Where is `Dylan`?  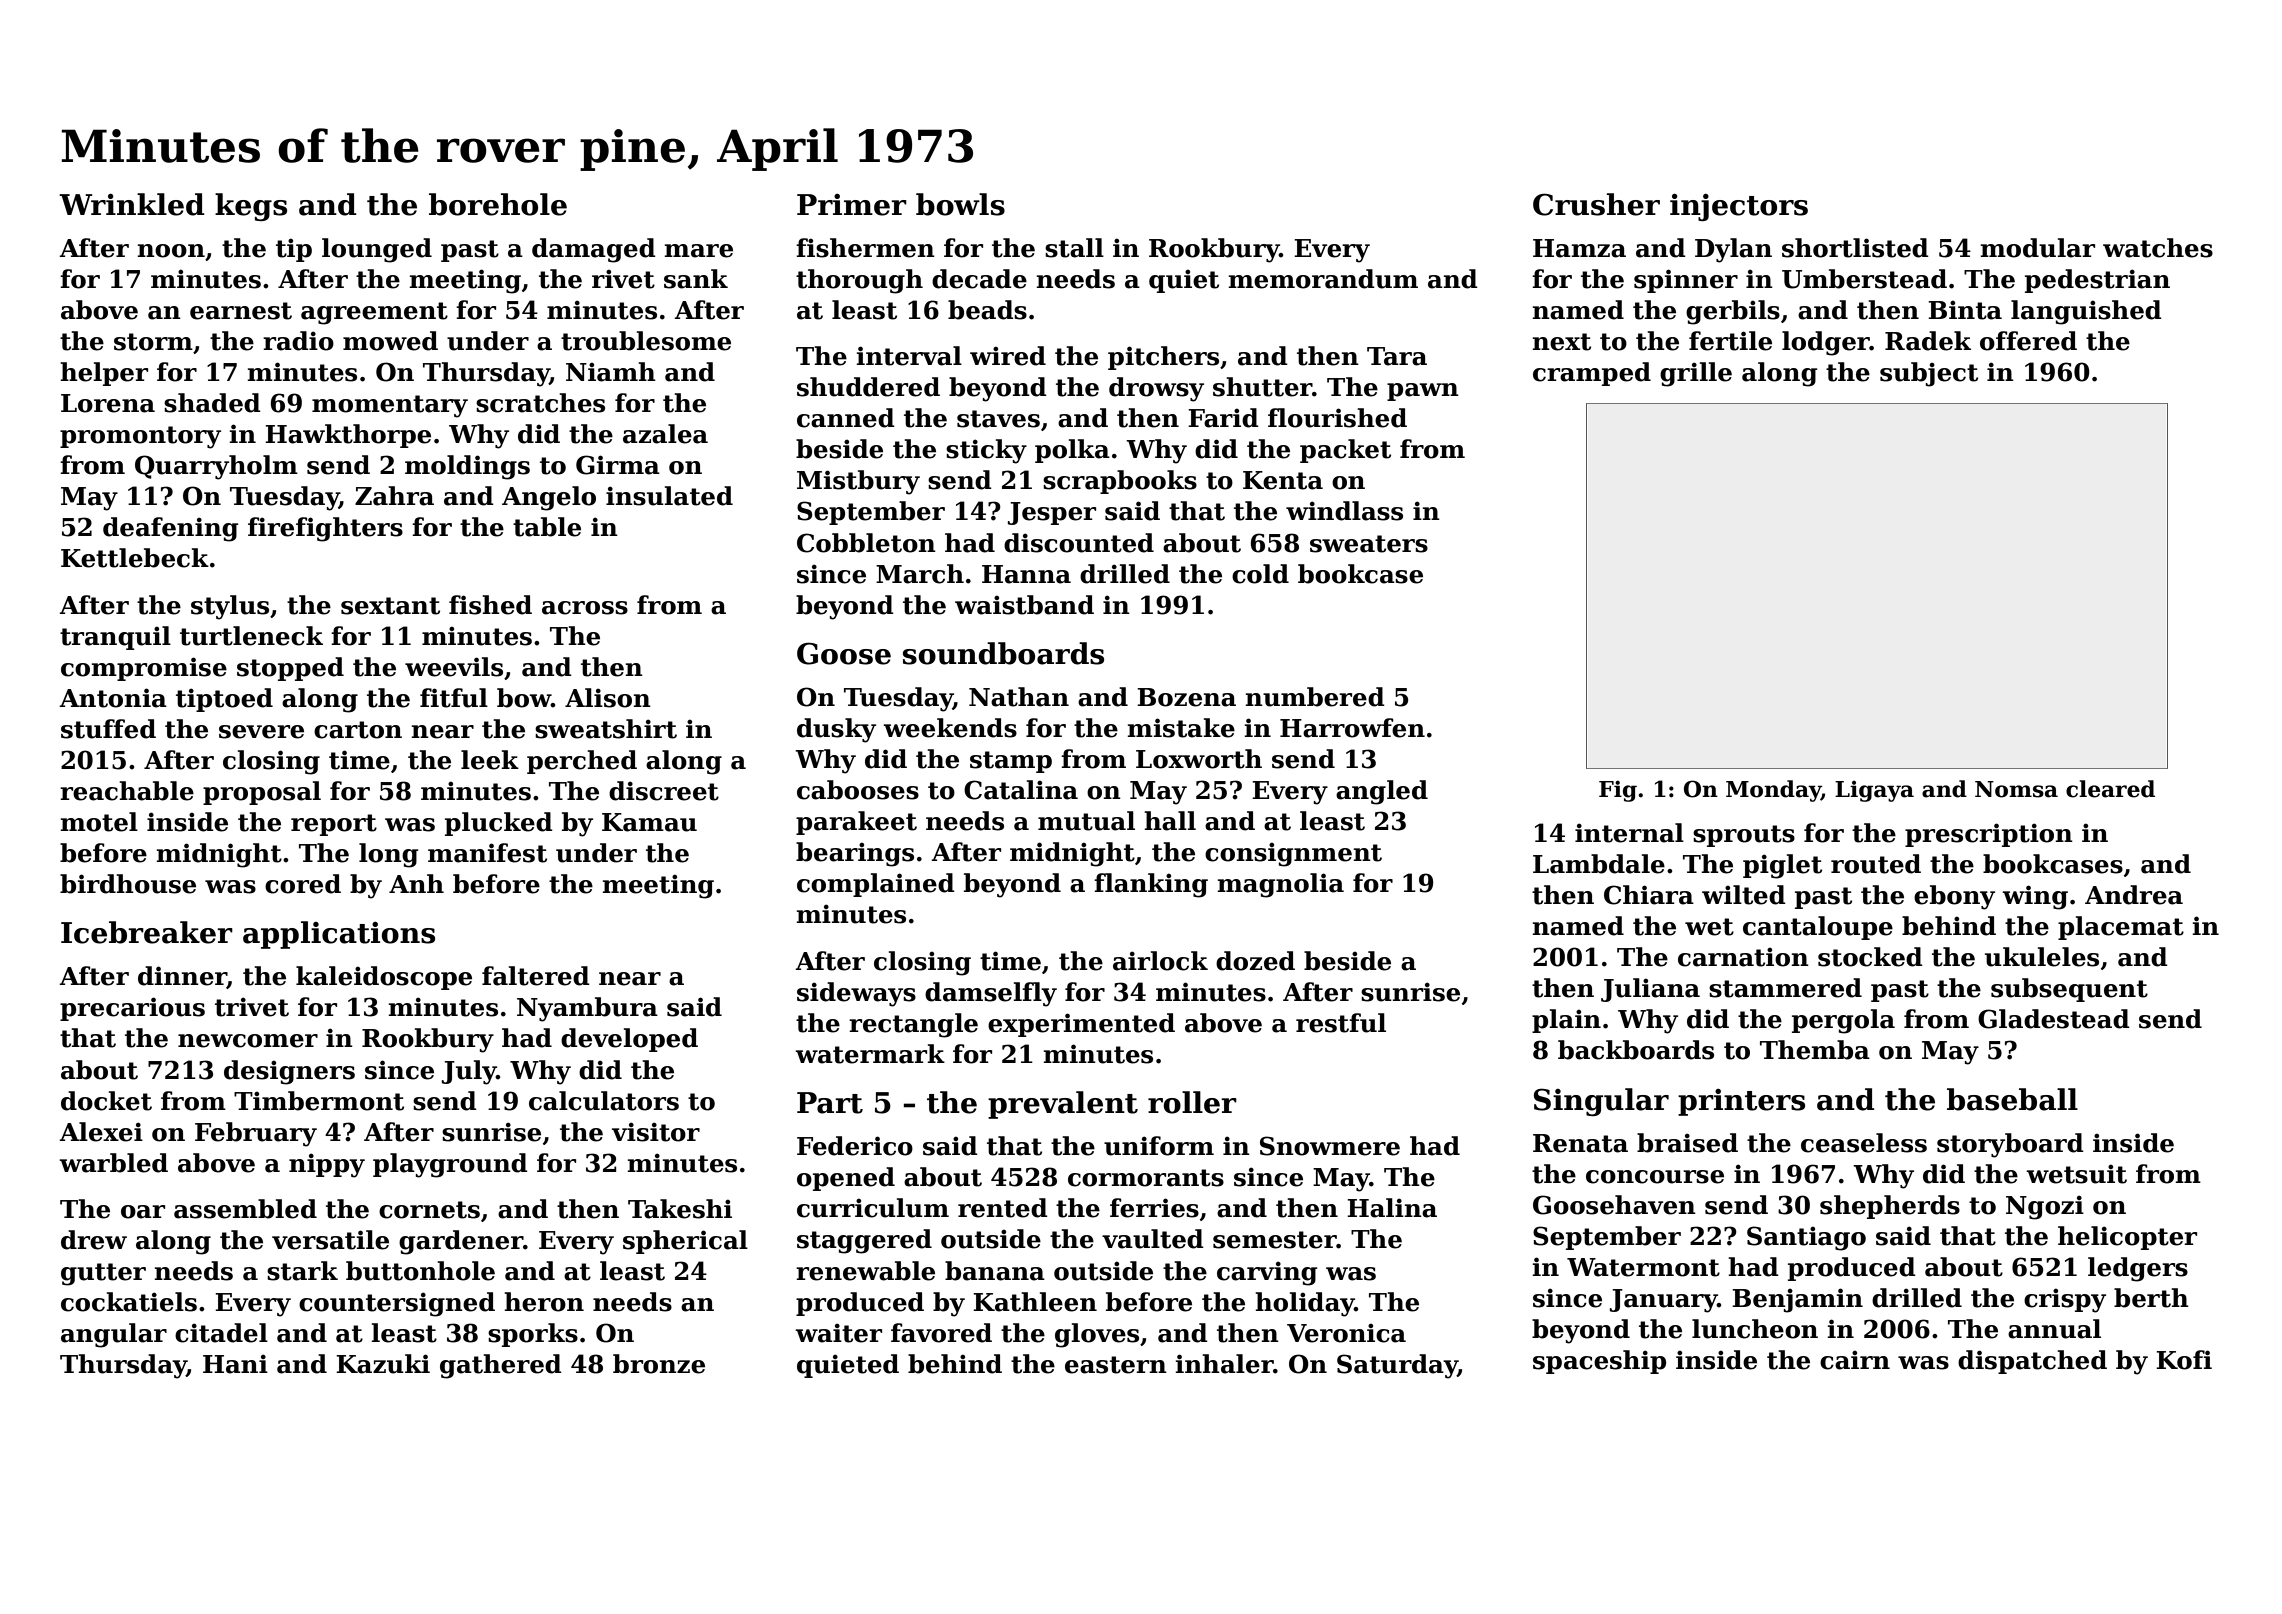
Dylan is located at coordinates (1733, 250).
